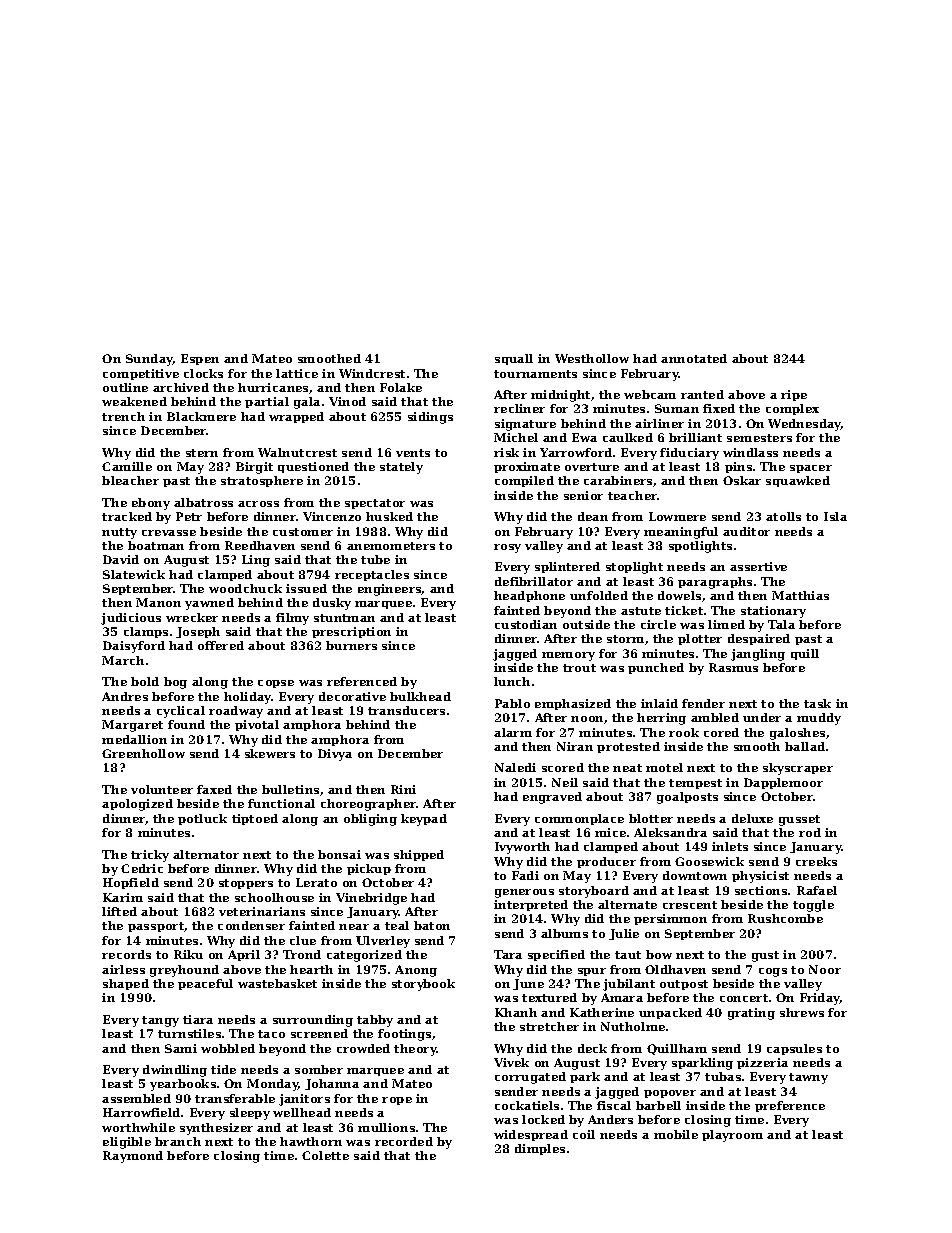 The height and width of the screenshot is (1233, 952). I want to click on Espen, so click(200, 359).
